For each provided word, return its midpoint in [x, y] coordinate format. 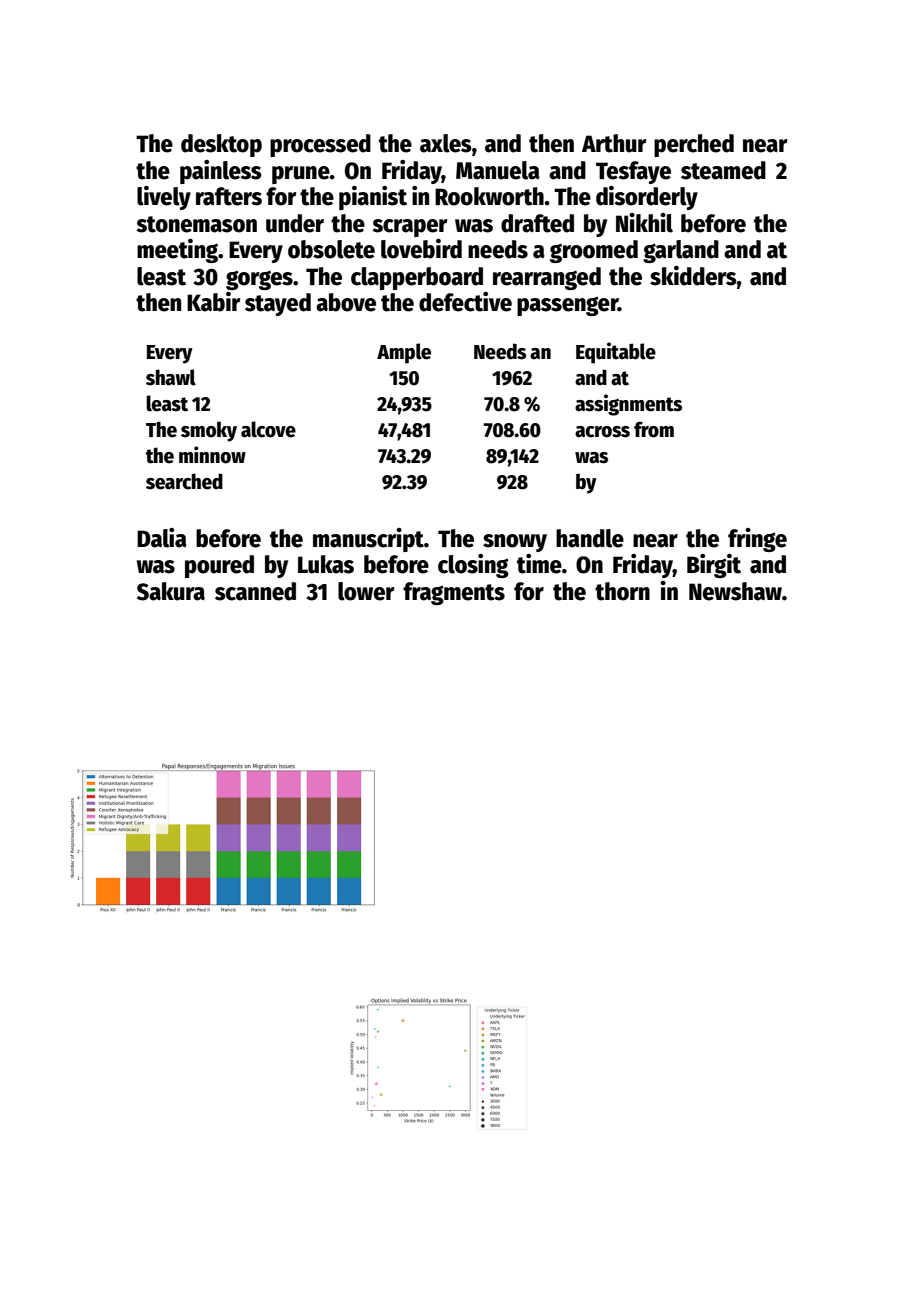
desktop [221, 145]
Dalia [162, 538]
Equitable [616, 353]
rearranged [547, 278]
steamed [723, 170]
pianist [373, 198]
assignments [628, 405]
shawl [171, 377]
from [654, 429]
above [346, 302]
